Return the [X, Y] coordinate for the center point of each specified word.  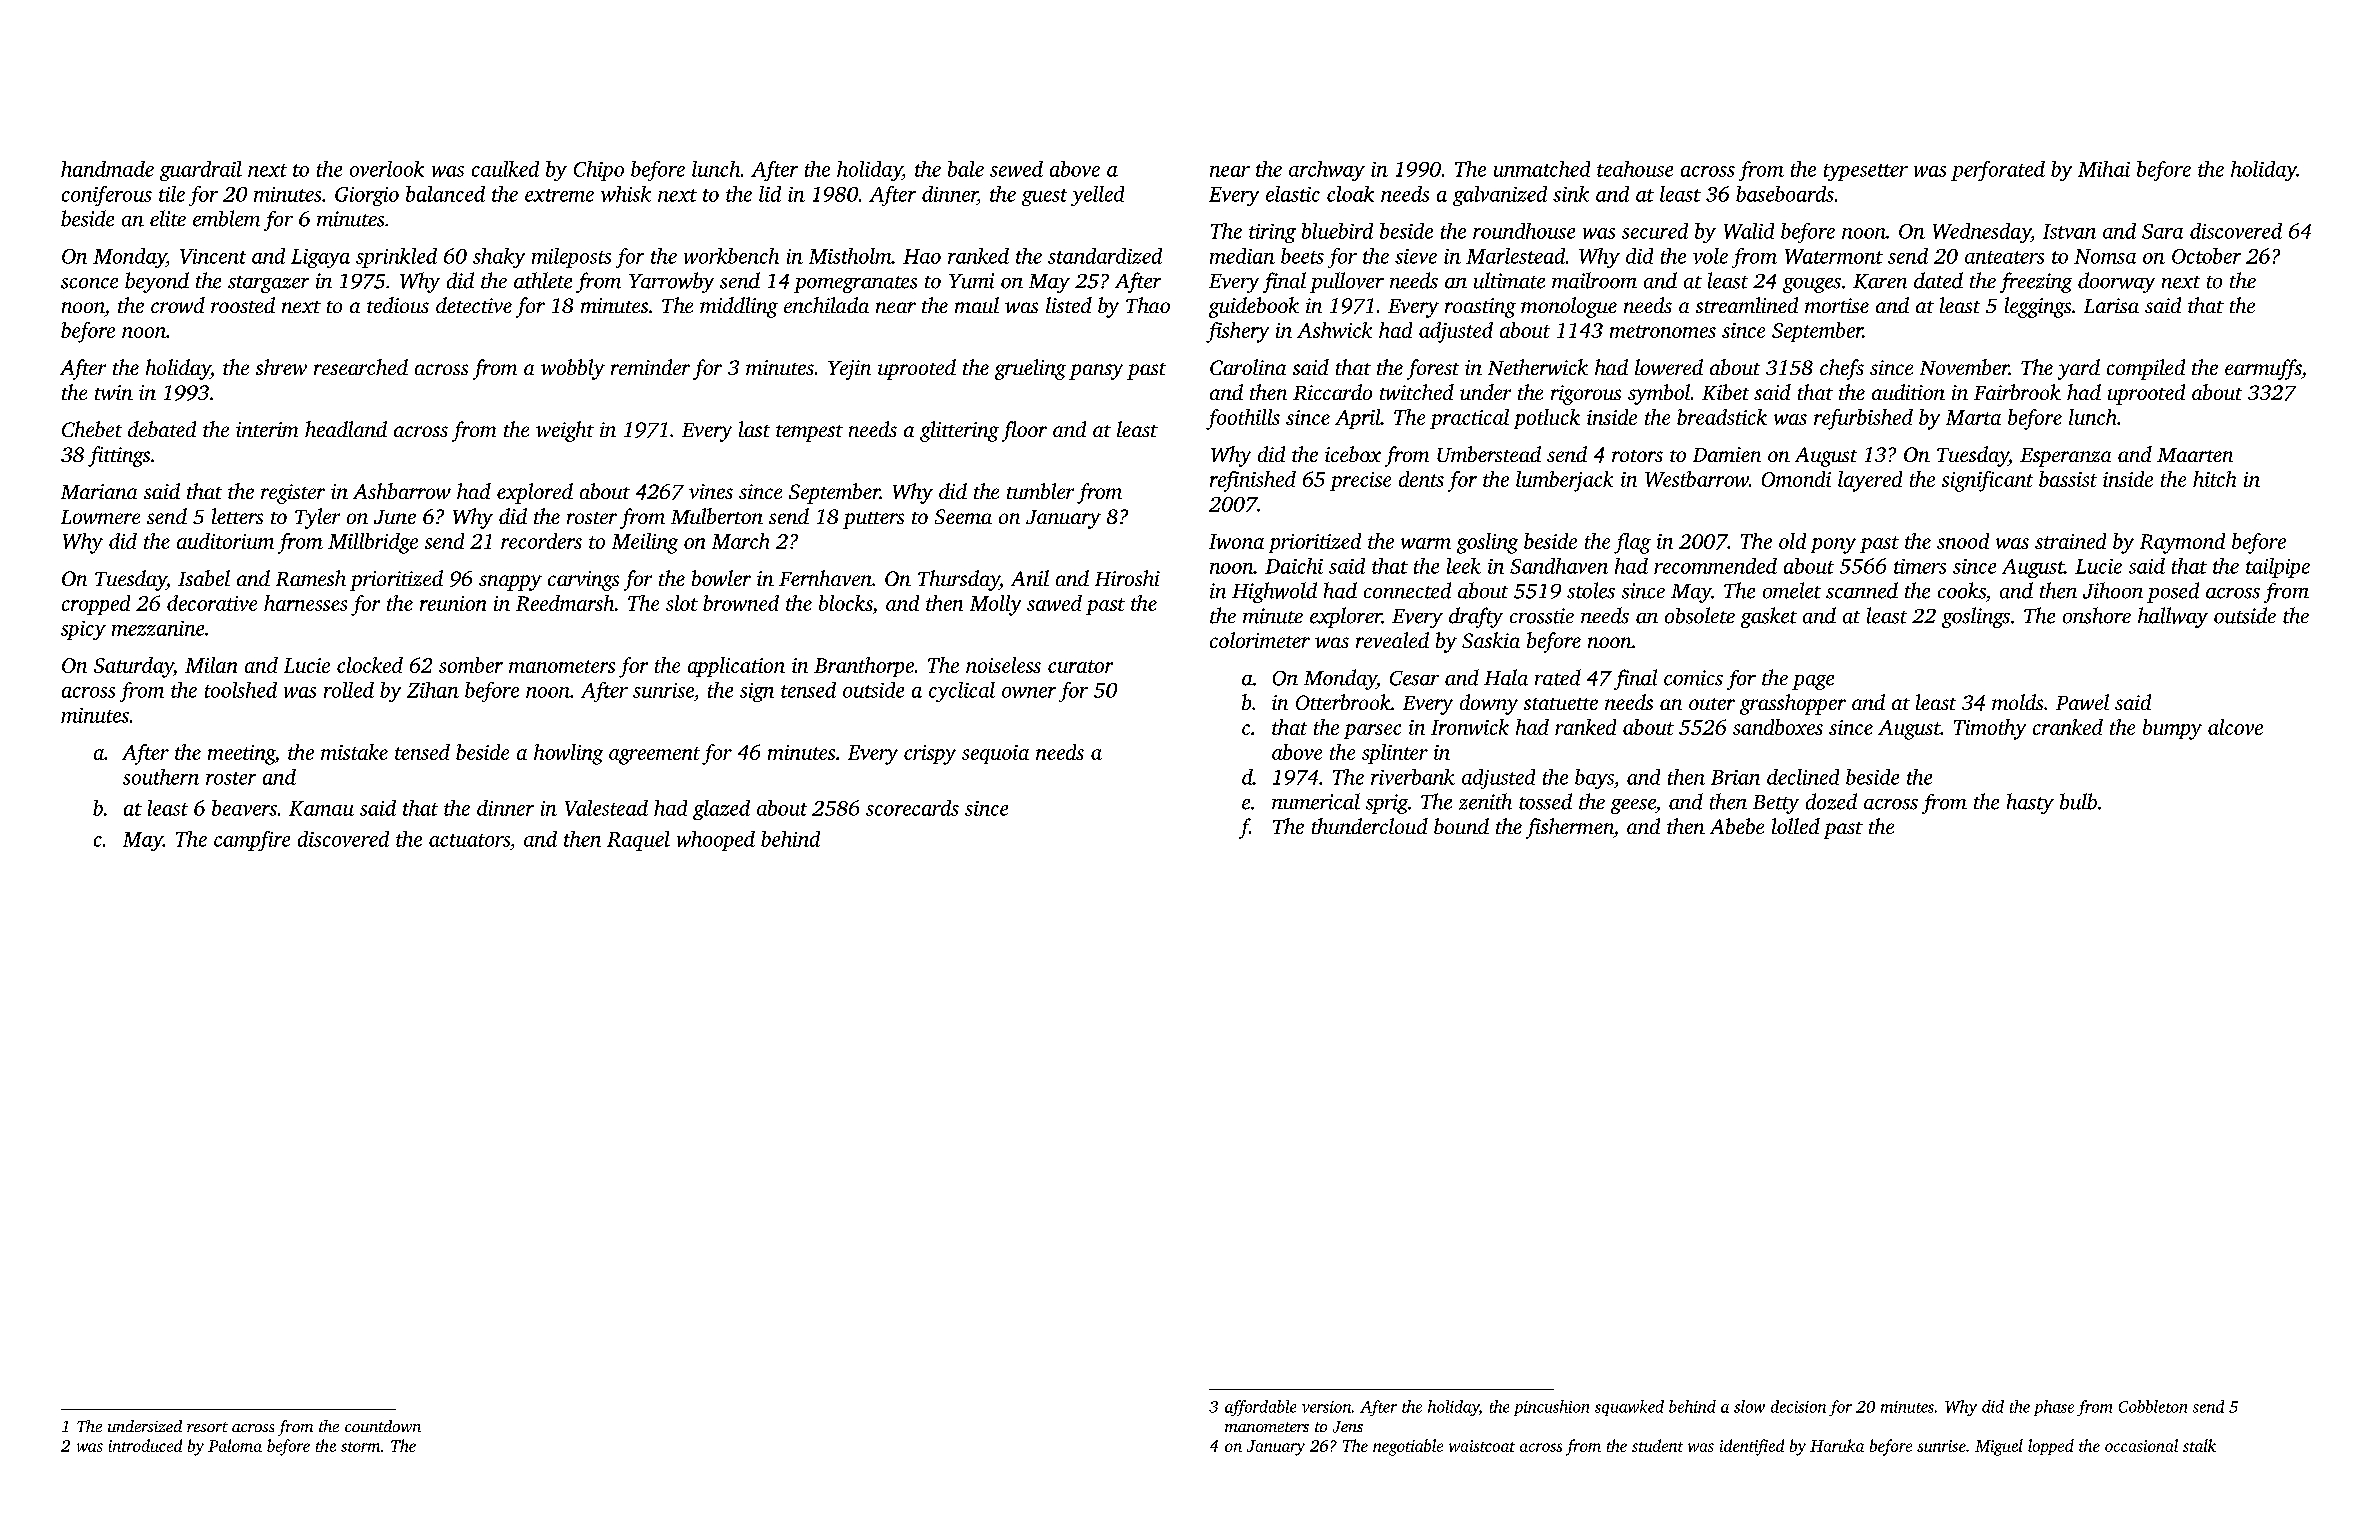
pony [1833, 546]
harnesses [305, 603]
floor [1024, 431]
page [1813, 682]
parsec [1372, 731]
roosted [243, 305]
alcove [2235, 727]
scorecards [912, 808]
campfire [252, 841]
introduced [145, 1445]
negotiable [1408, 1447]
